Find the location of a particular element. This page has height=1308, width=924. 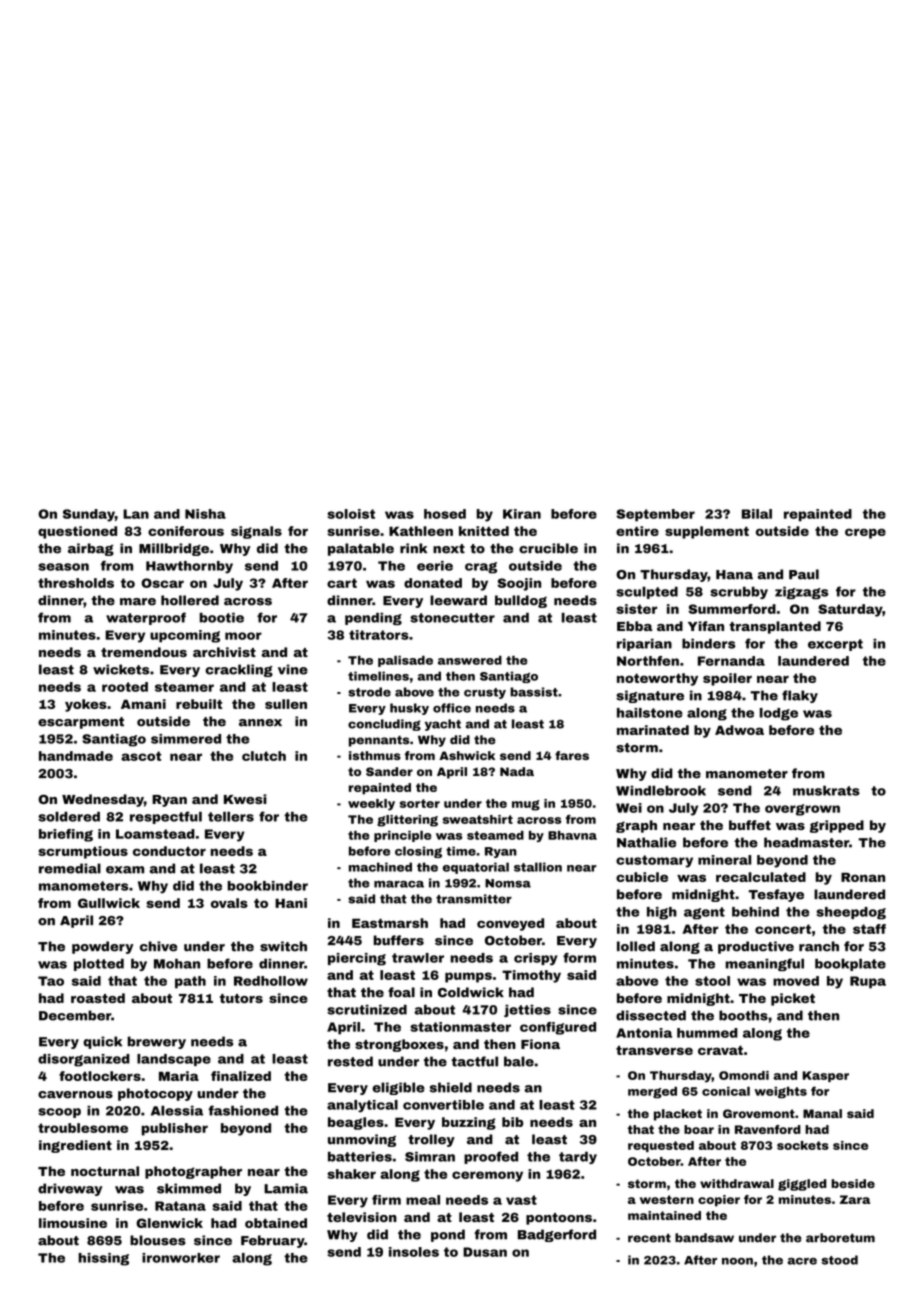

bandsaw is located at coordinates (704, 1238).
